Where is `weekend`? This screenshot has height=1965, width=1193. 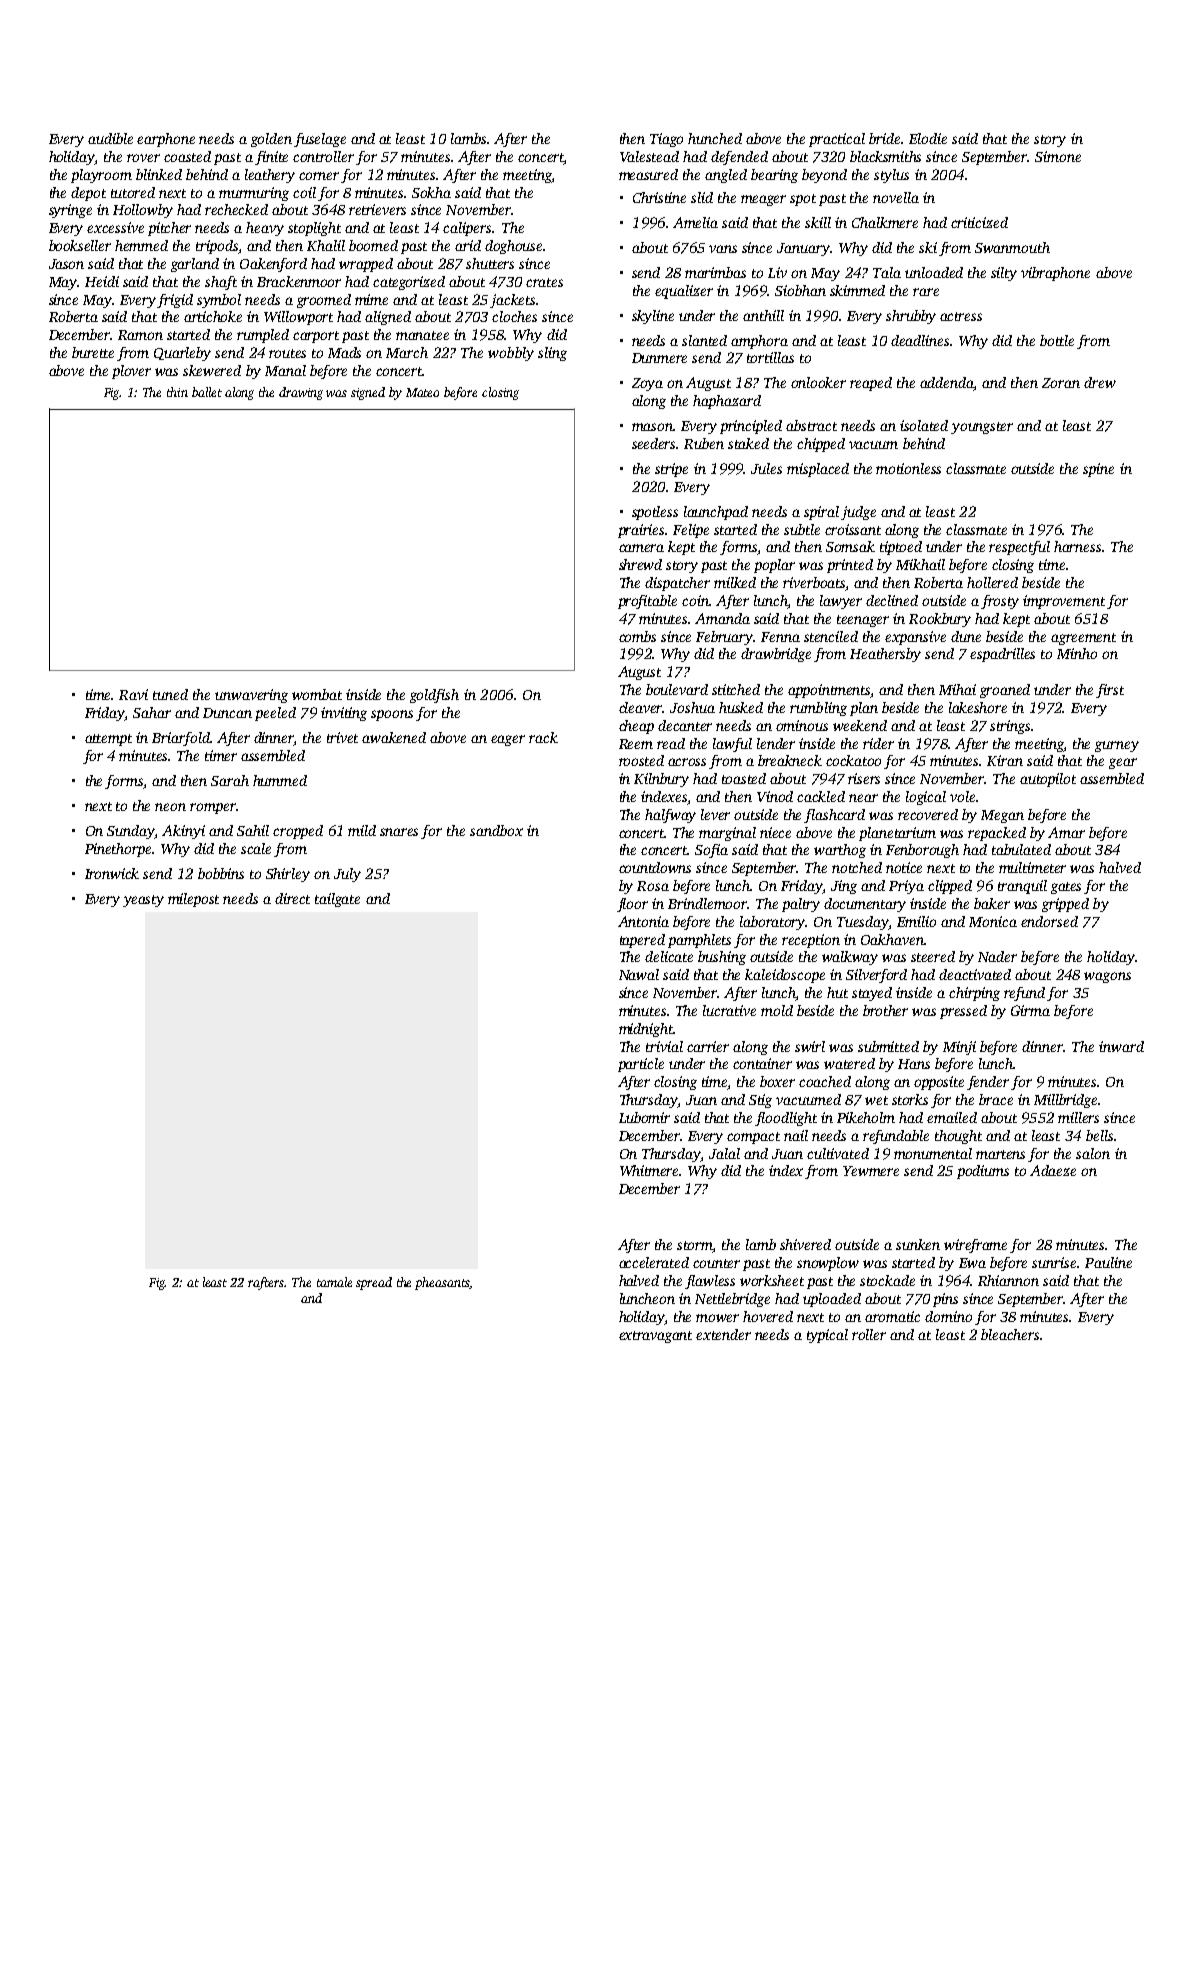
weekend is located at coordinates (860, 725).
